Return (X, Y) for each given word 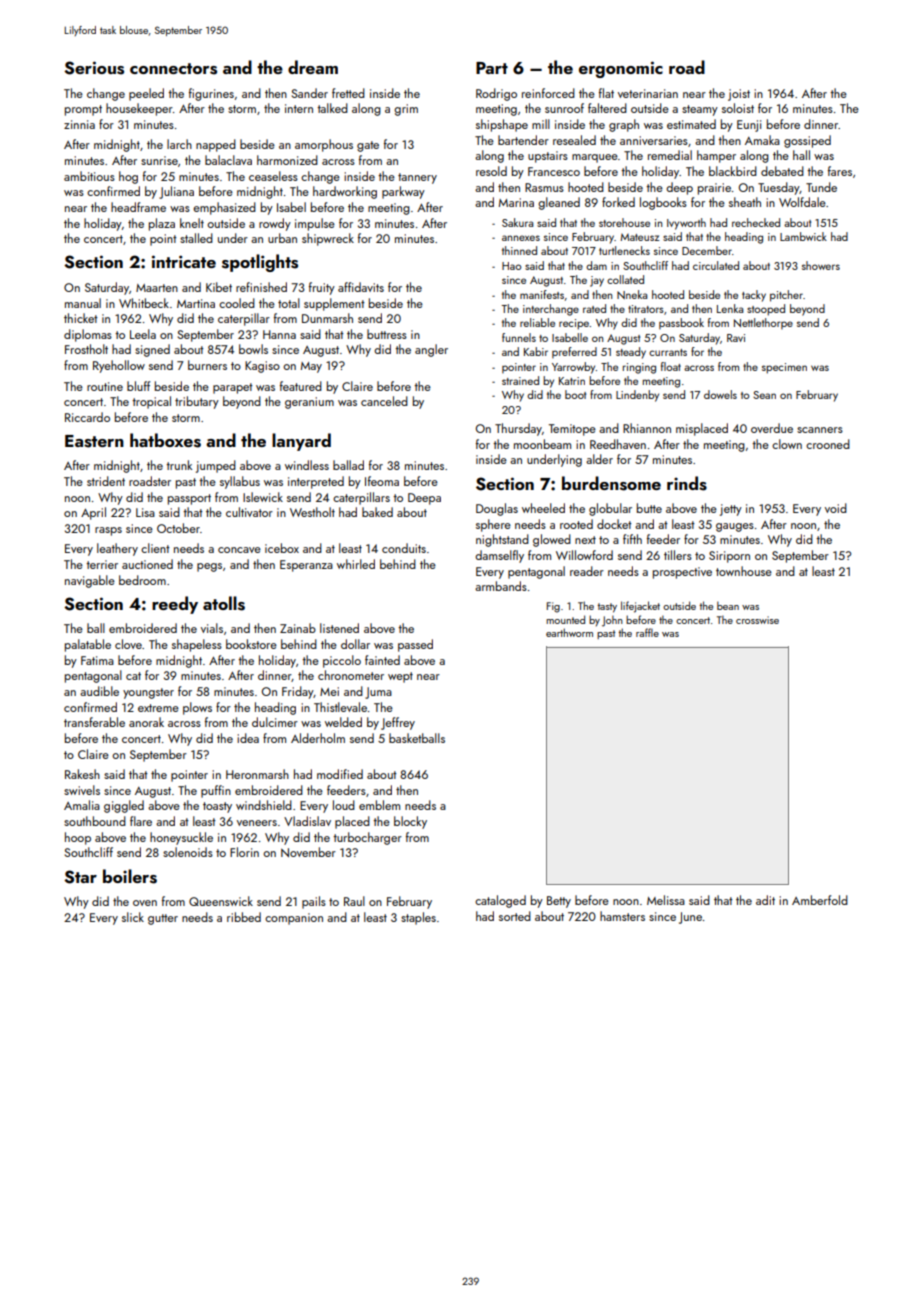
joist (739, 95)
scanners (820, 430)
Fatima (97, 660)
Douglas (497, 509)
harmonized (287, 160)
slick (133, 917)
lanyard (301, 442)
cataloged (500, 901)
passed (415, 645)
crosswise (757, 620)
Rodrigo (496, 94)
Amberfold (820, 900)
